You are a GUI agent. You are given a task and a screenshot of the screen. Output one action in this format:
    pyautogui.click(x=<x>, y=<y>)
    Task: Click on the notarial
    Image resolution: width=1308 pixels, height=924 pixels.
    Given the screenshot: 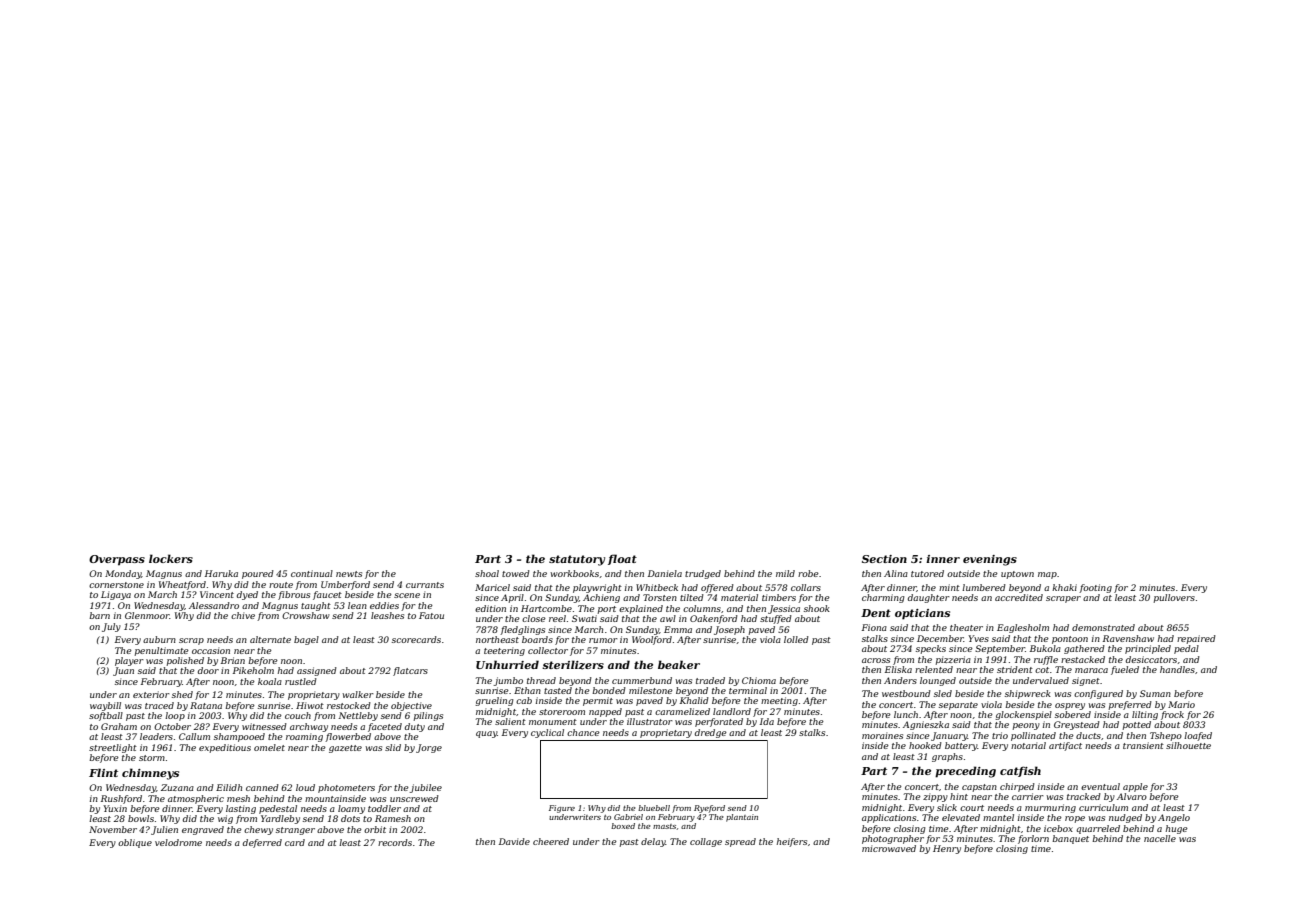 What is the action you would take?
    pyautogui.click(x=1028, y=745)
